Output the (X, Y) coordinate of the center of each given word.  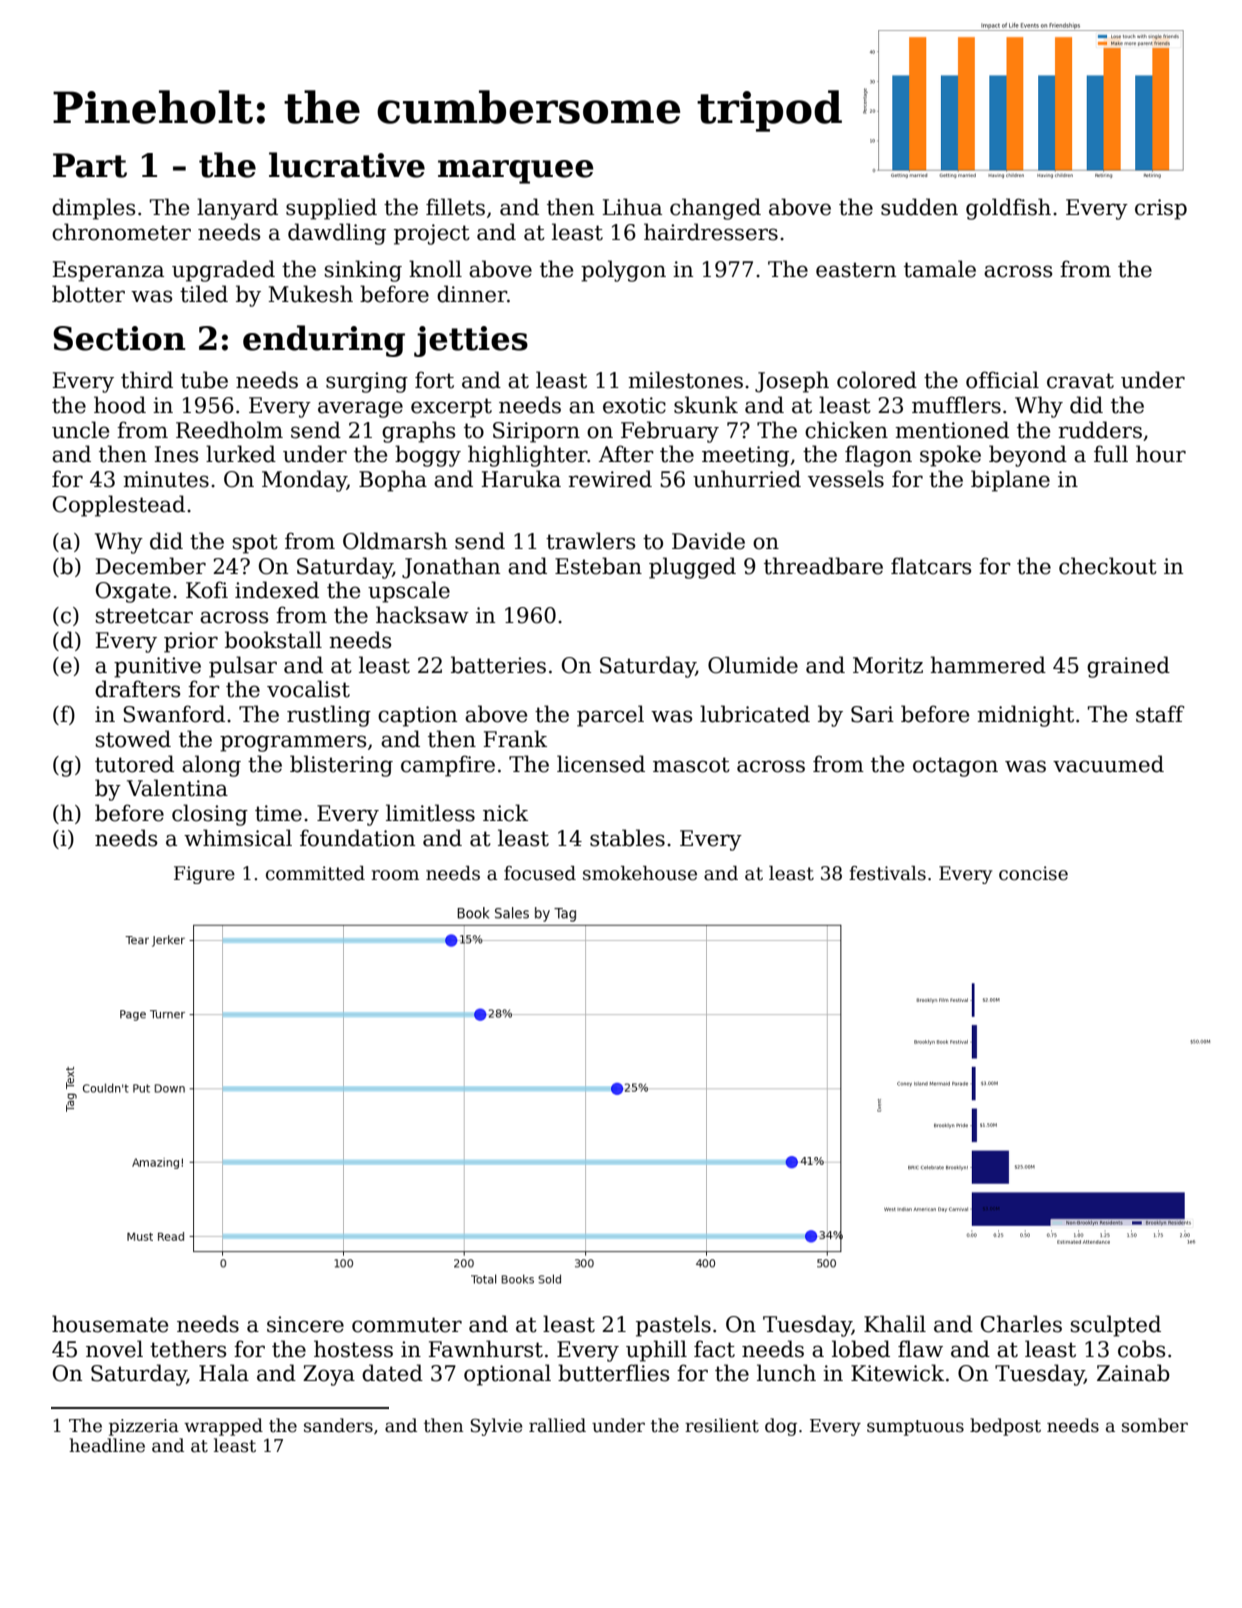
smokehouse (640, 873)
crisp (1161, 209)
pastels (673, 1326)
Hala (224, 1373)
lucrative (347, 165)
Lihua (632, 207)
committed (315, 873)
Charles (1021, 1324)
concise (1033, 873)
